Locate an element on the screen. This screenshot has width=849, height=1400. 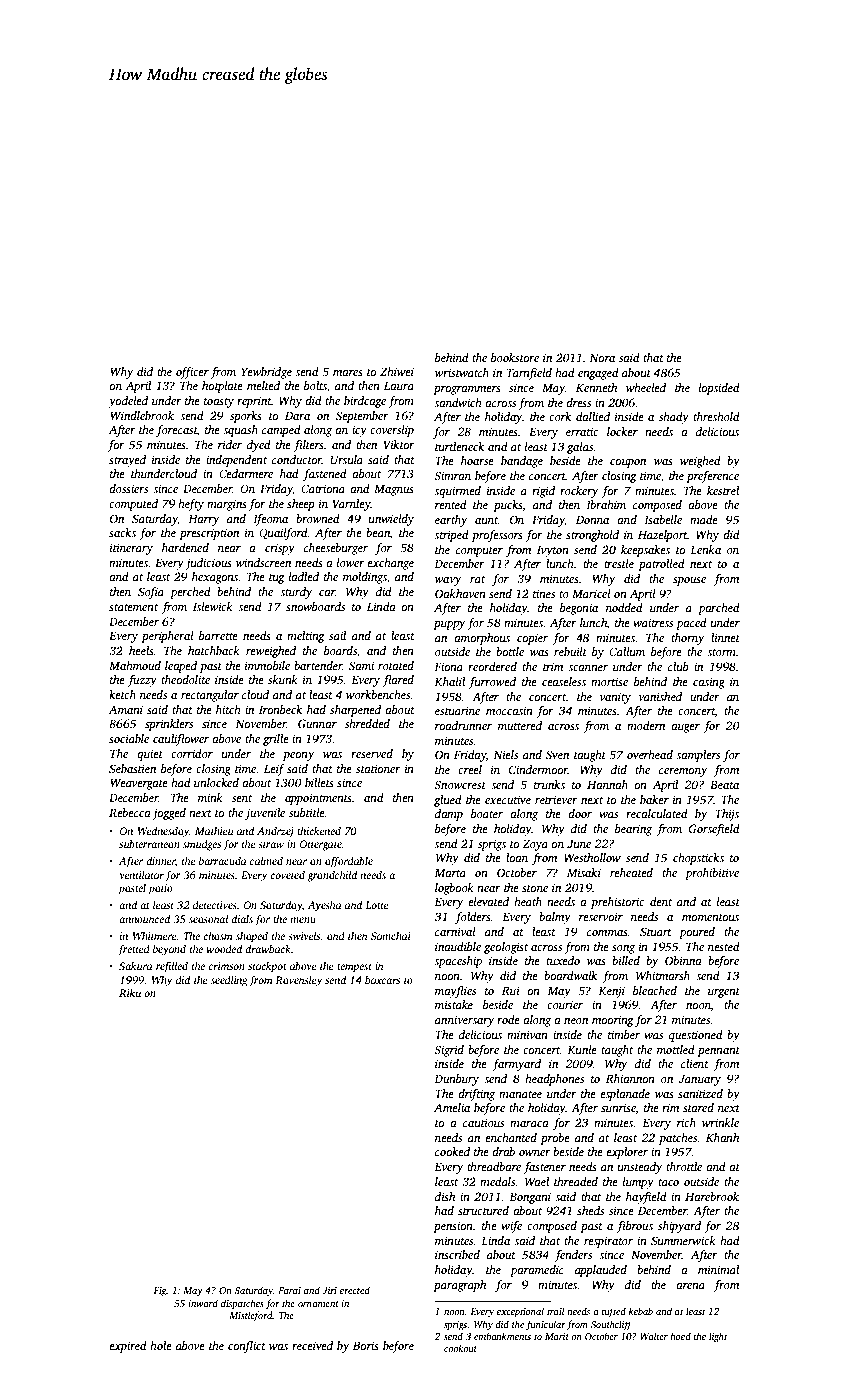
Nora is located at coordinates (602, 358).
